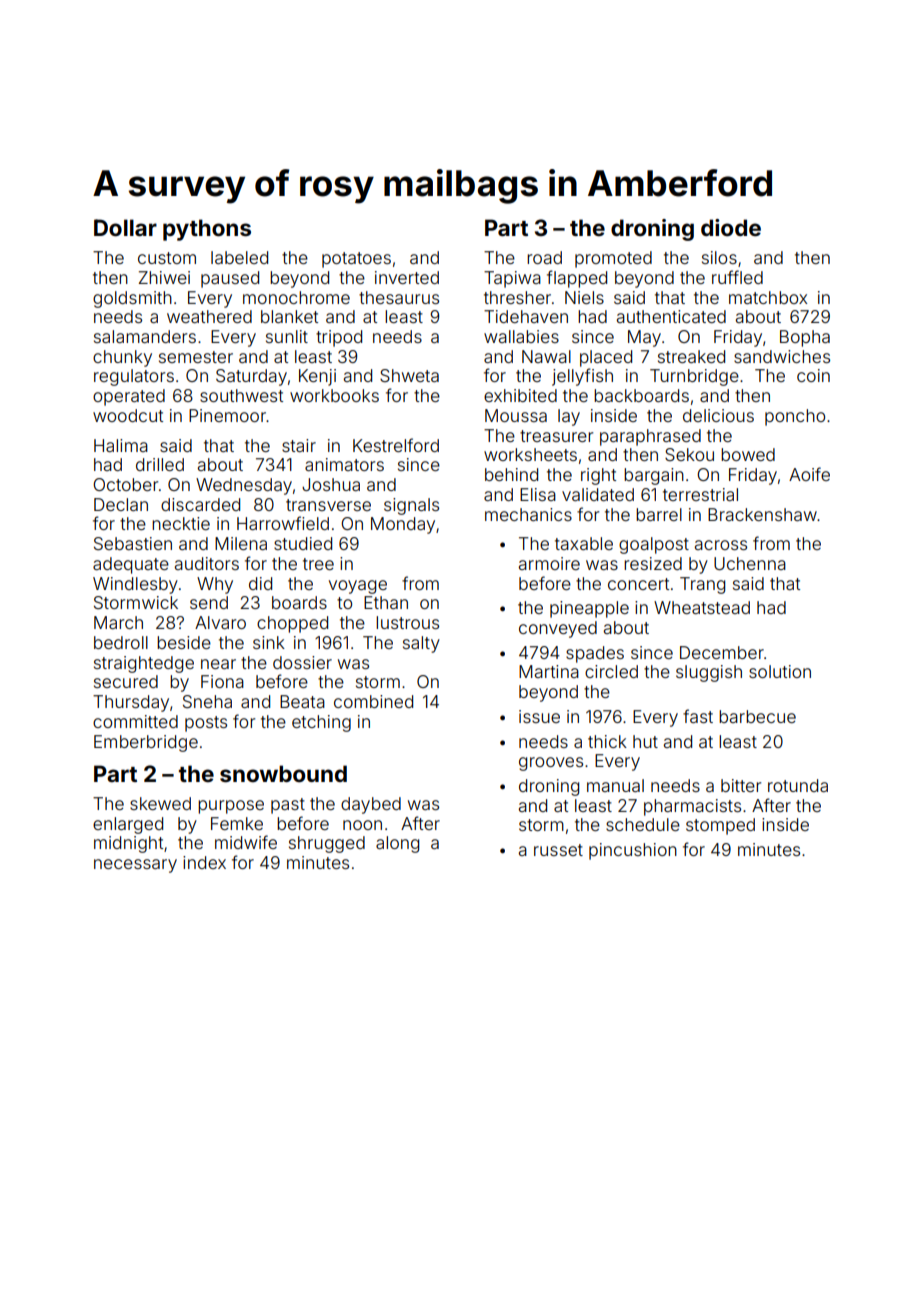 The image size is (924, 1311). I want to click on road, so click(544, 257).
